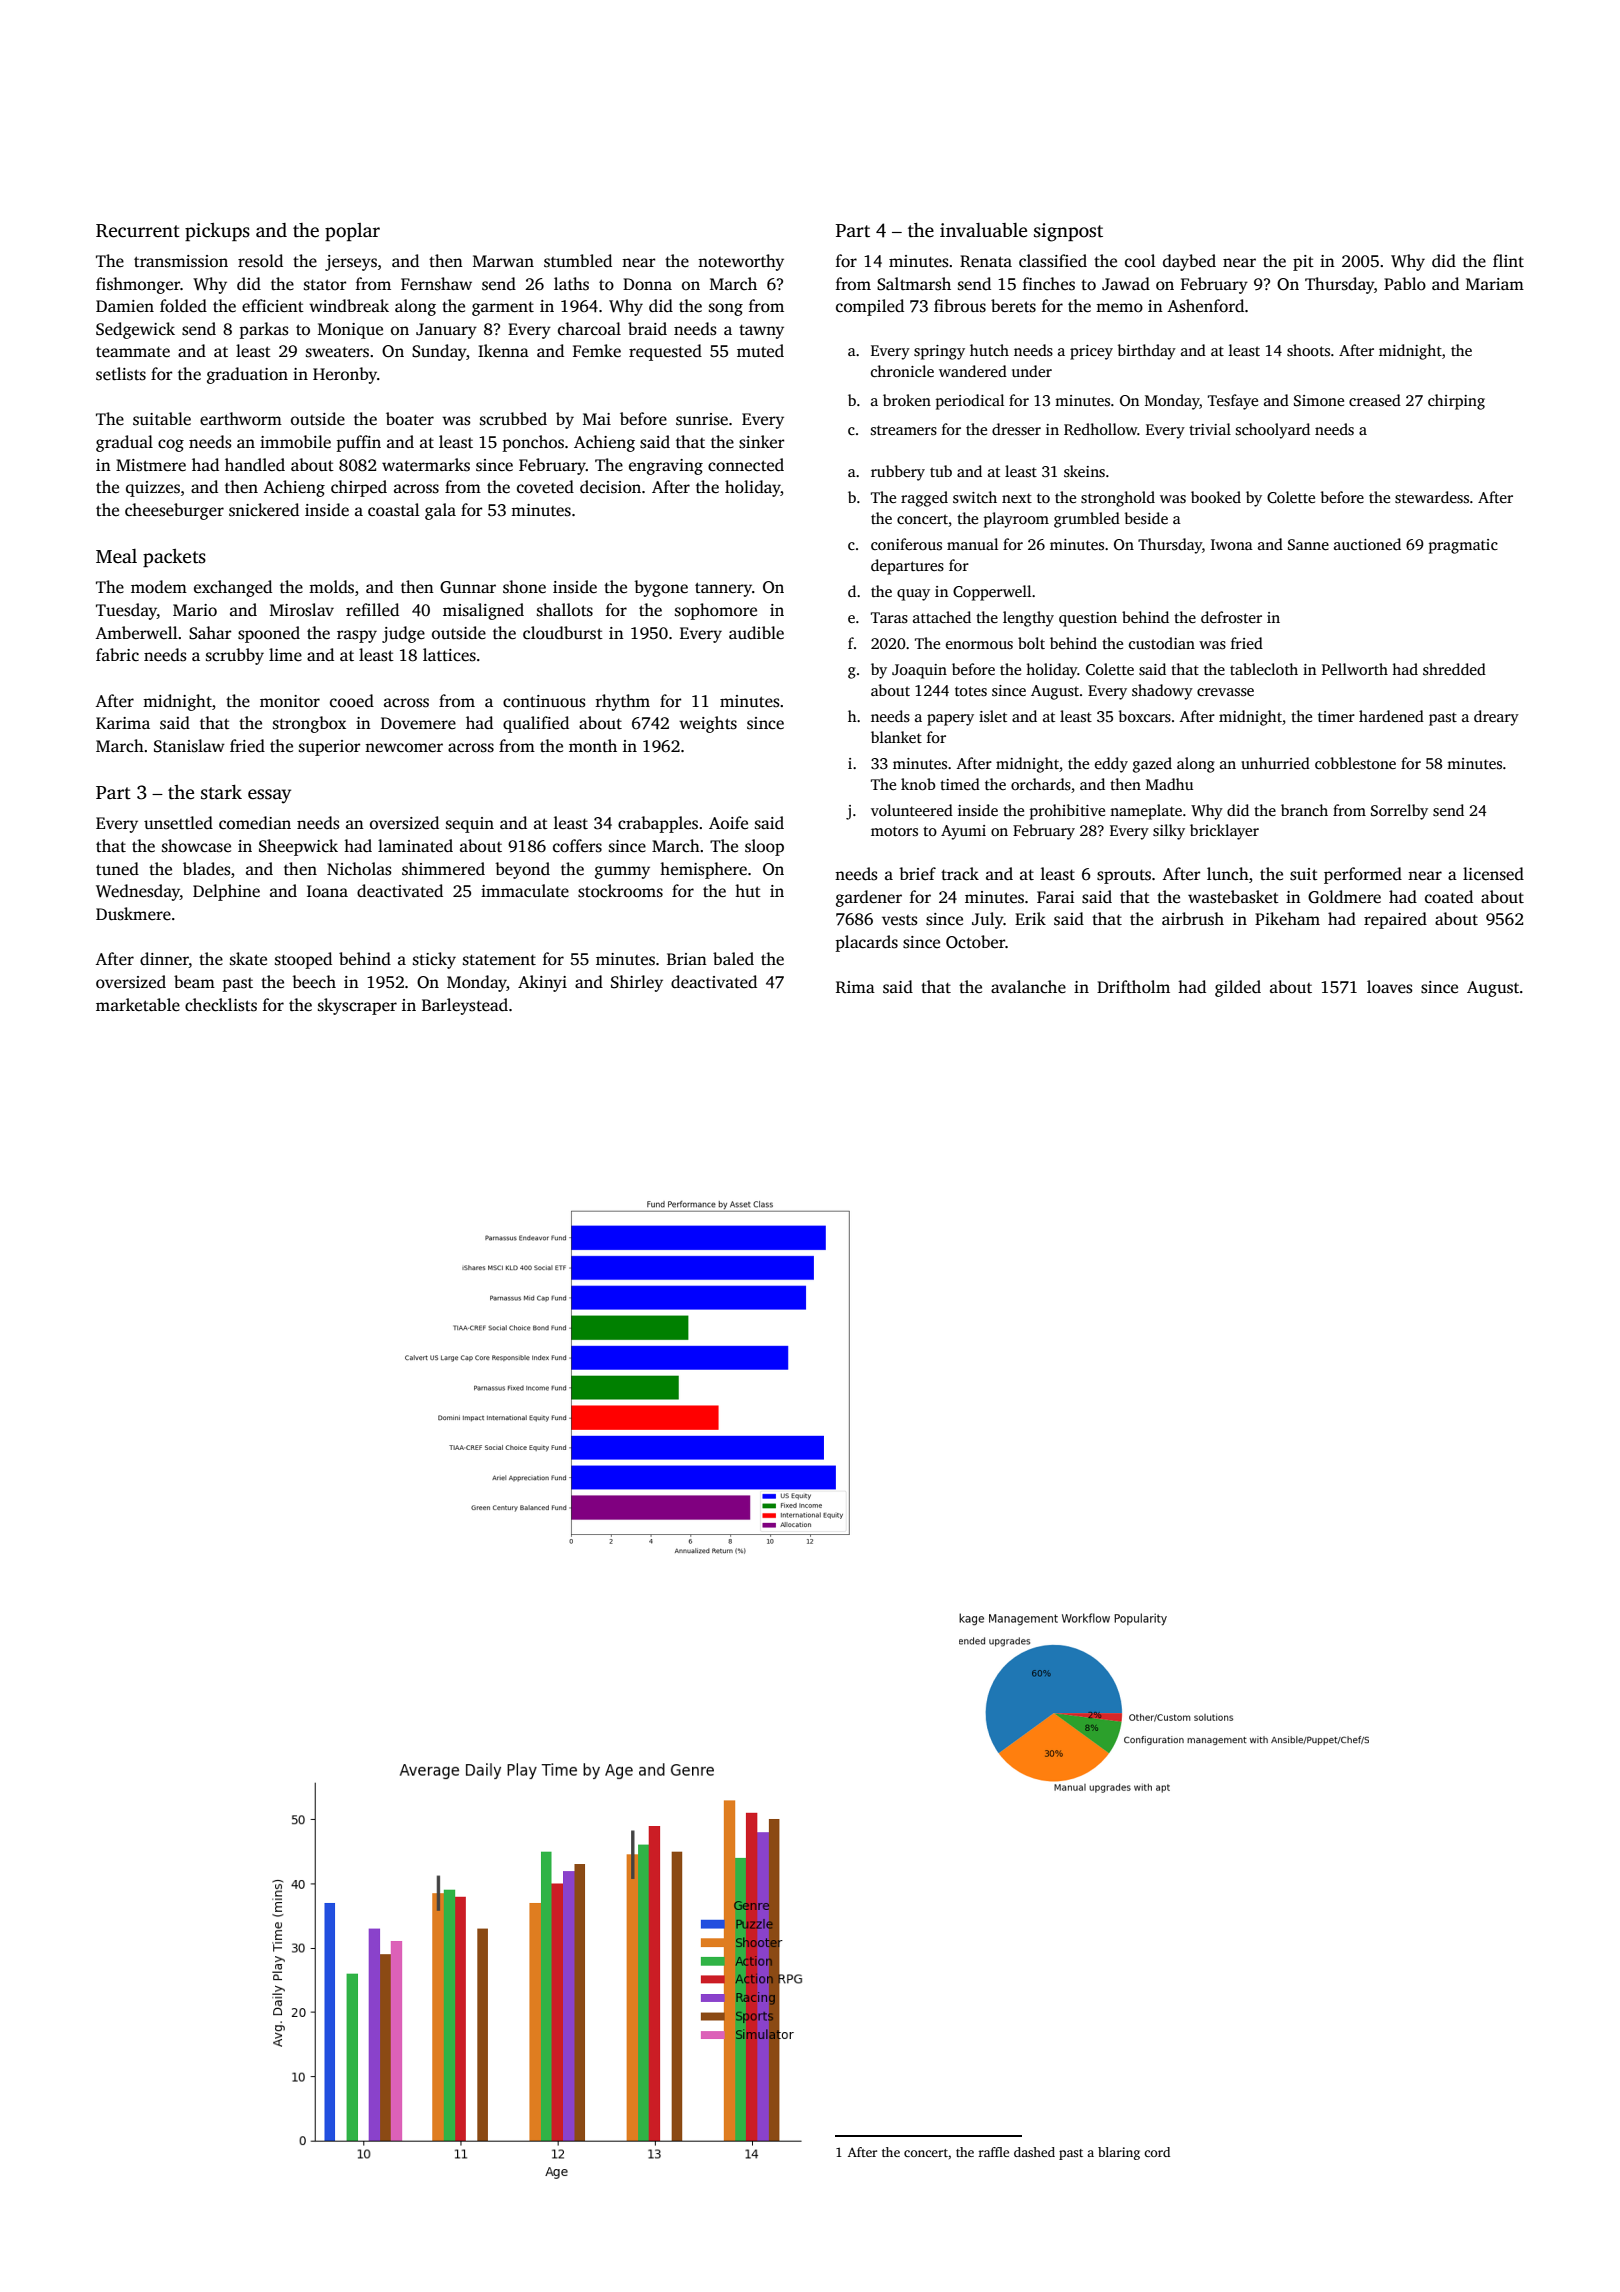  I want to click on dashed, so click(1034, 2152).
